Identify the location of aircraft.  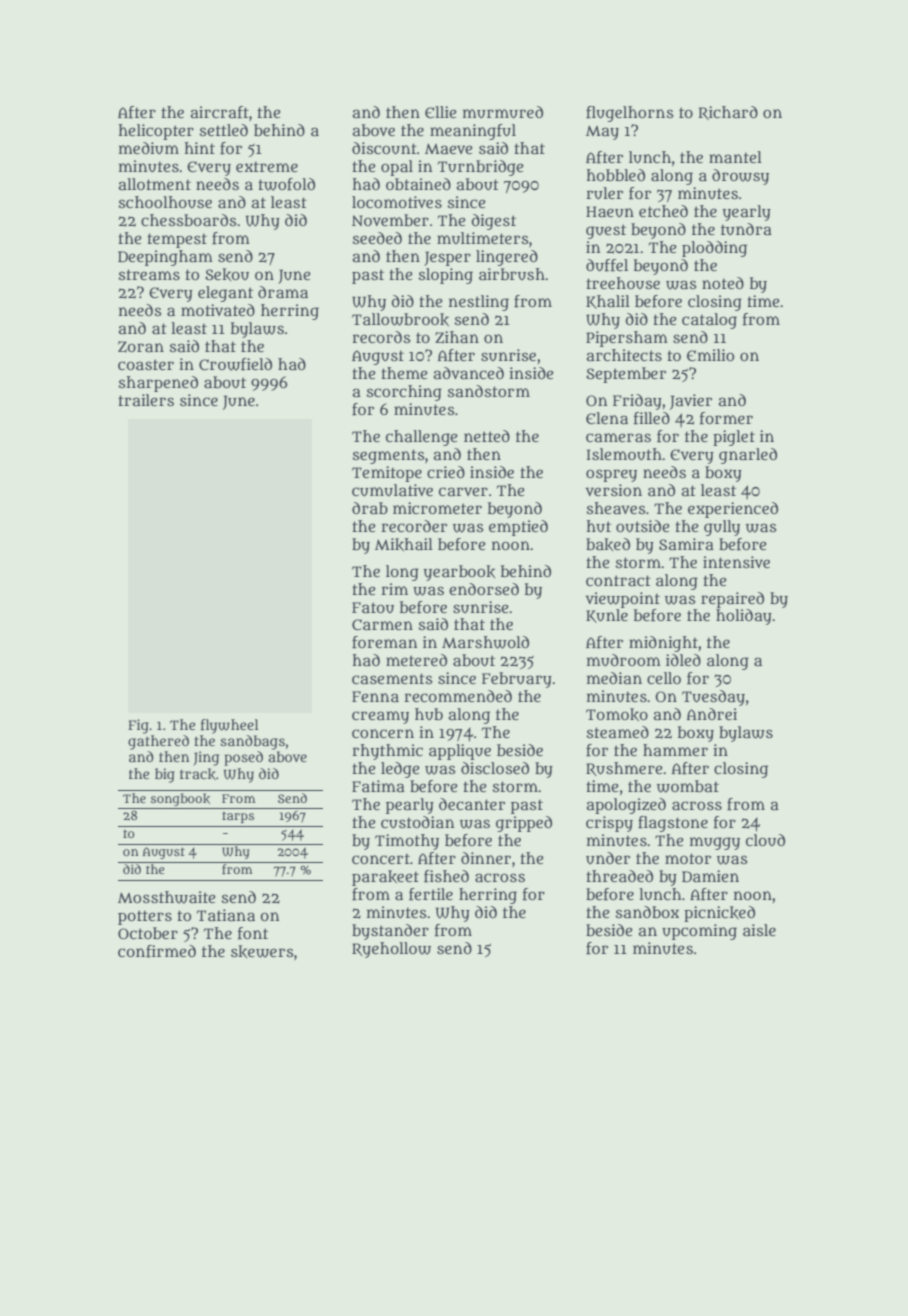
(220, 112).
